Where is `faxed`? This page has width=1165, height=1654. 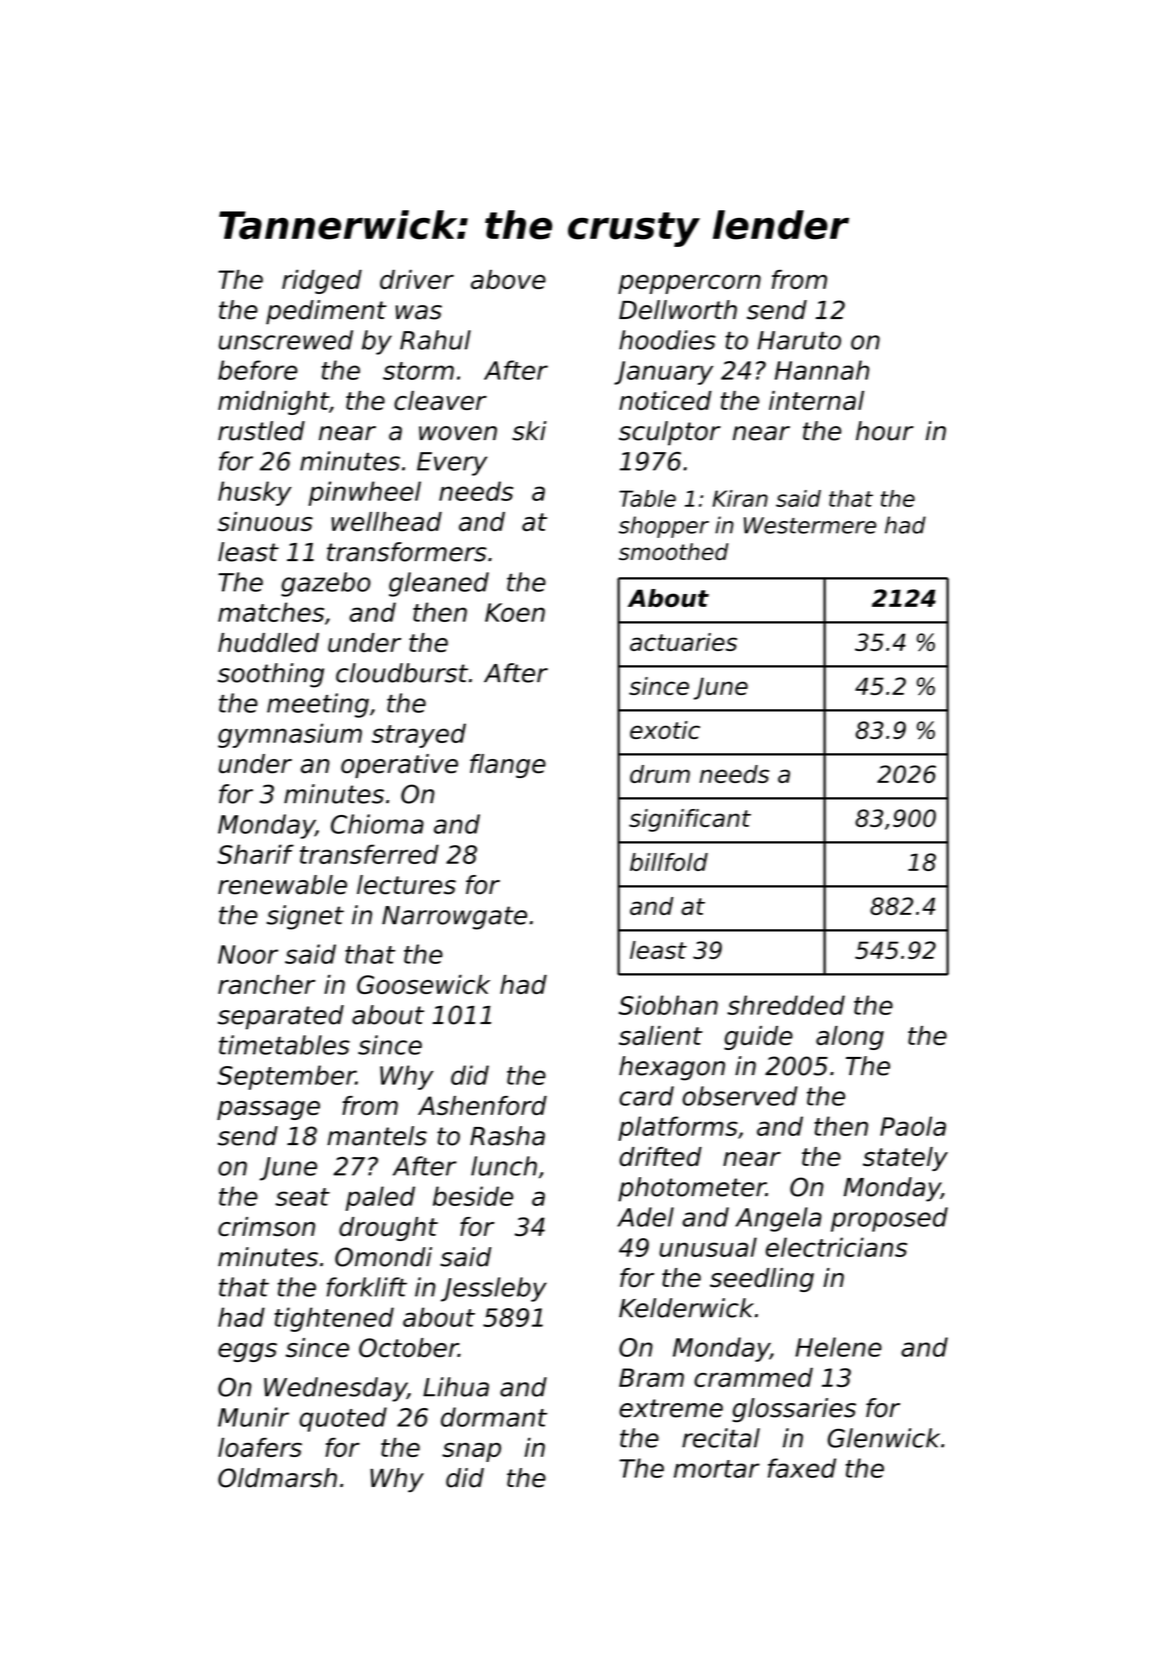 faxed is located at coordinates (802, 1468).
